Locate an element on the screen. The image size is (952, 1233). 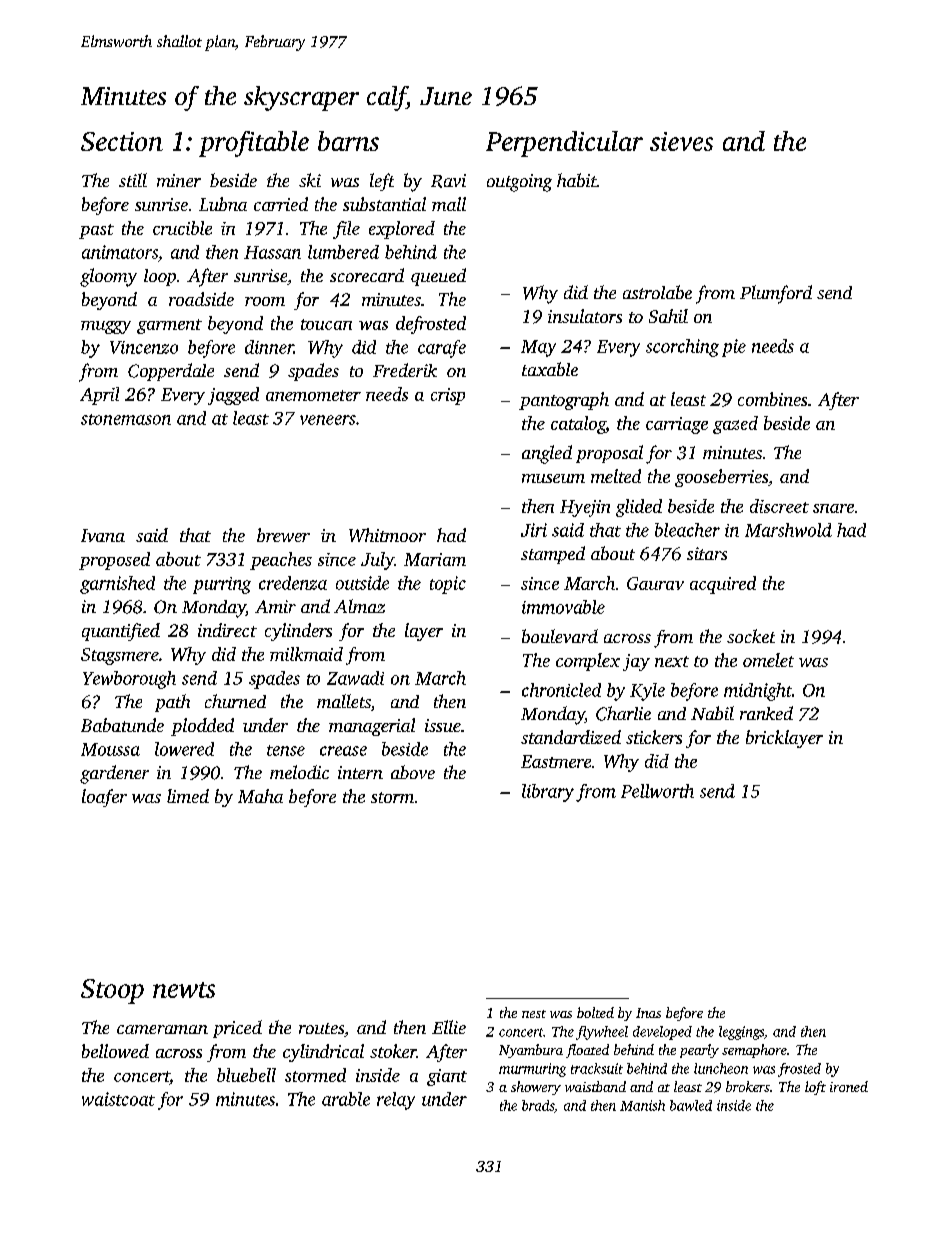
gazed is located at coordinates (735, 425).
